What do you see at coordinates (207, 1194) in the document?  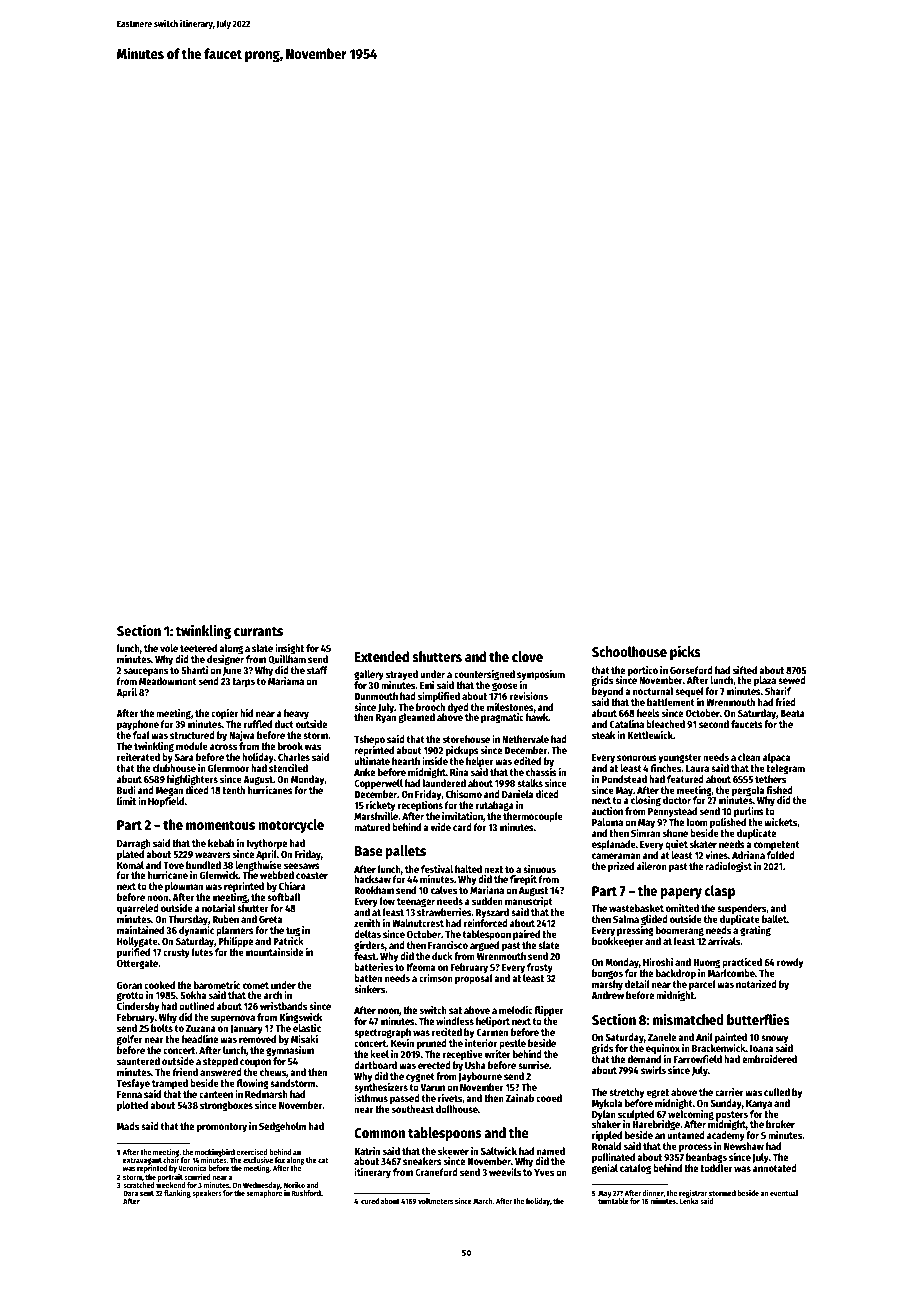 I see `speakers` at bounding box center [207, 1194].
